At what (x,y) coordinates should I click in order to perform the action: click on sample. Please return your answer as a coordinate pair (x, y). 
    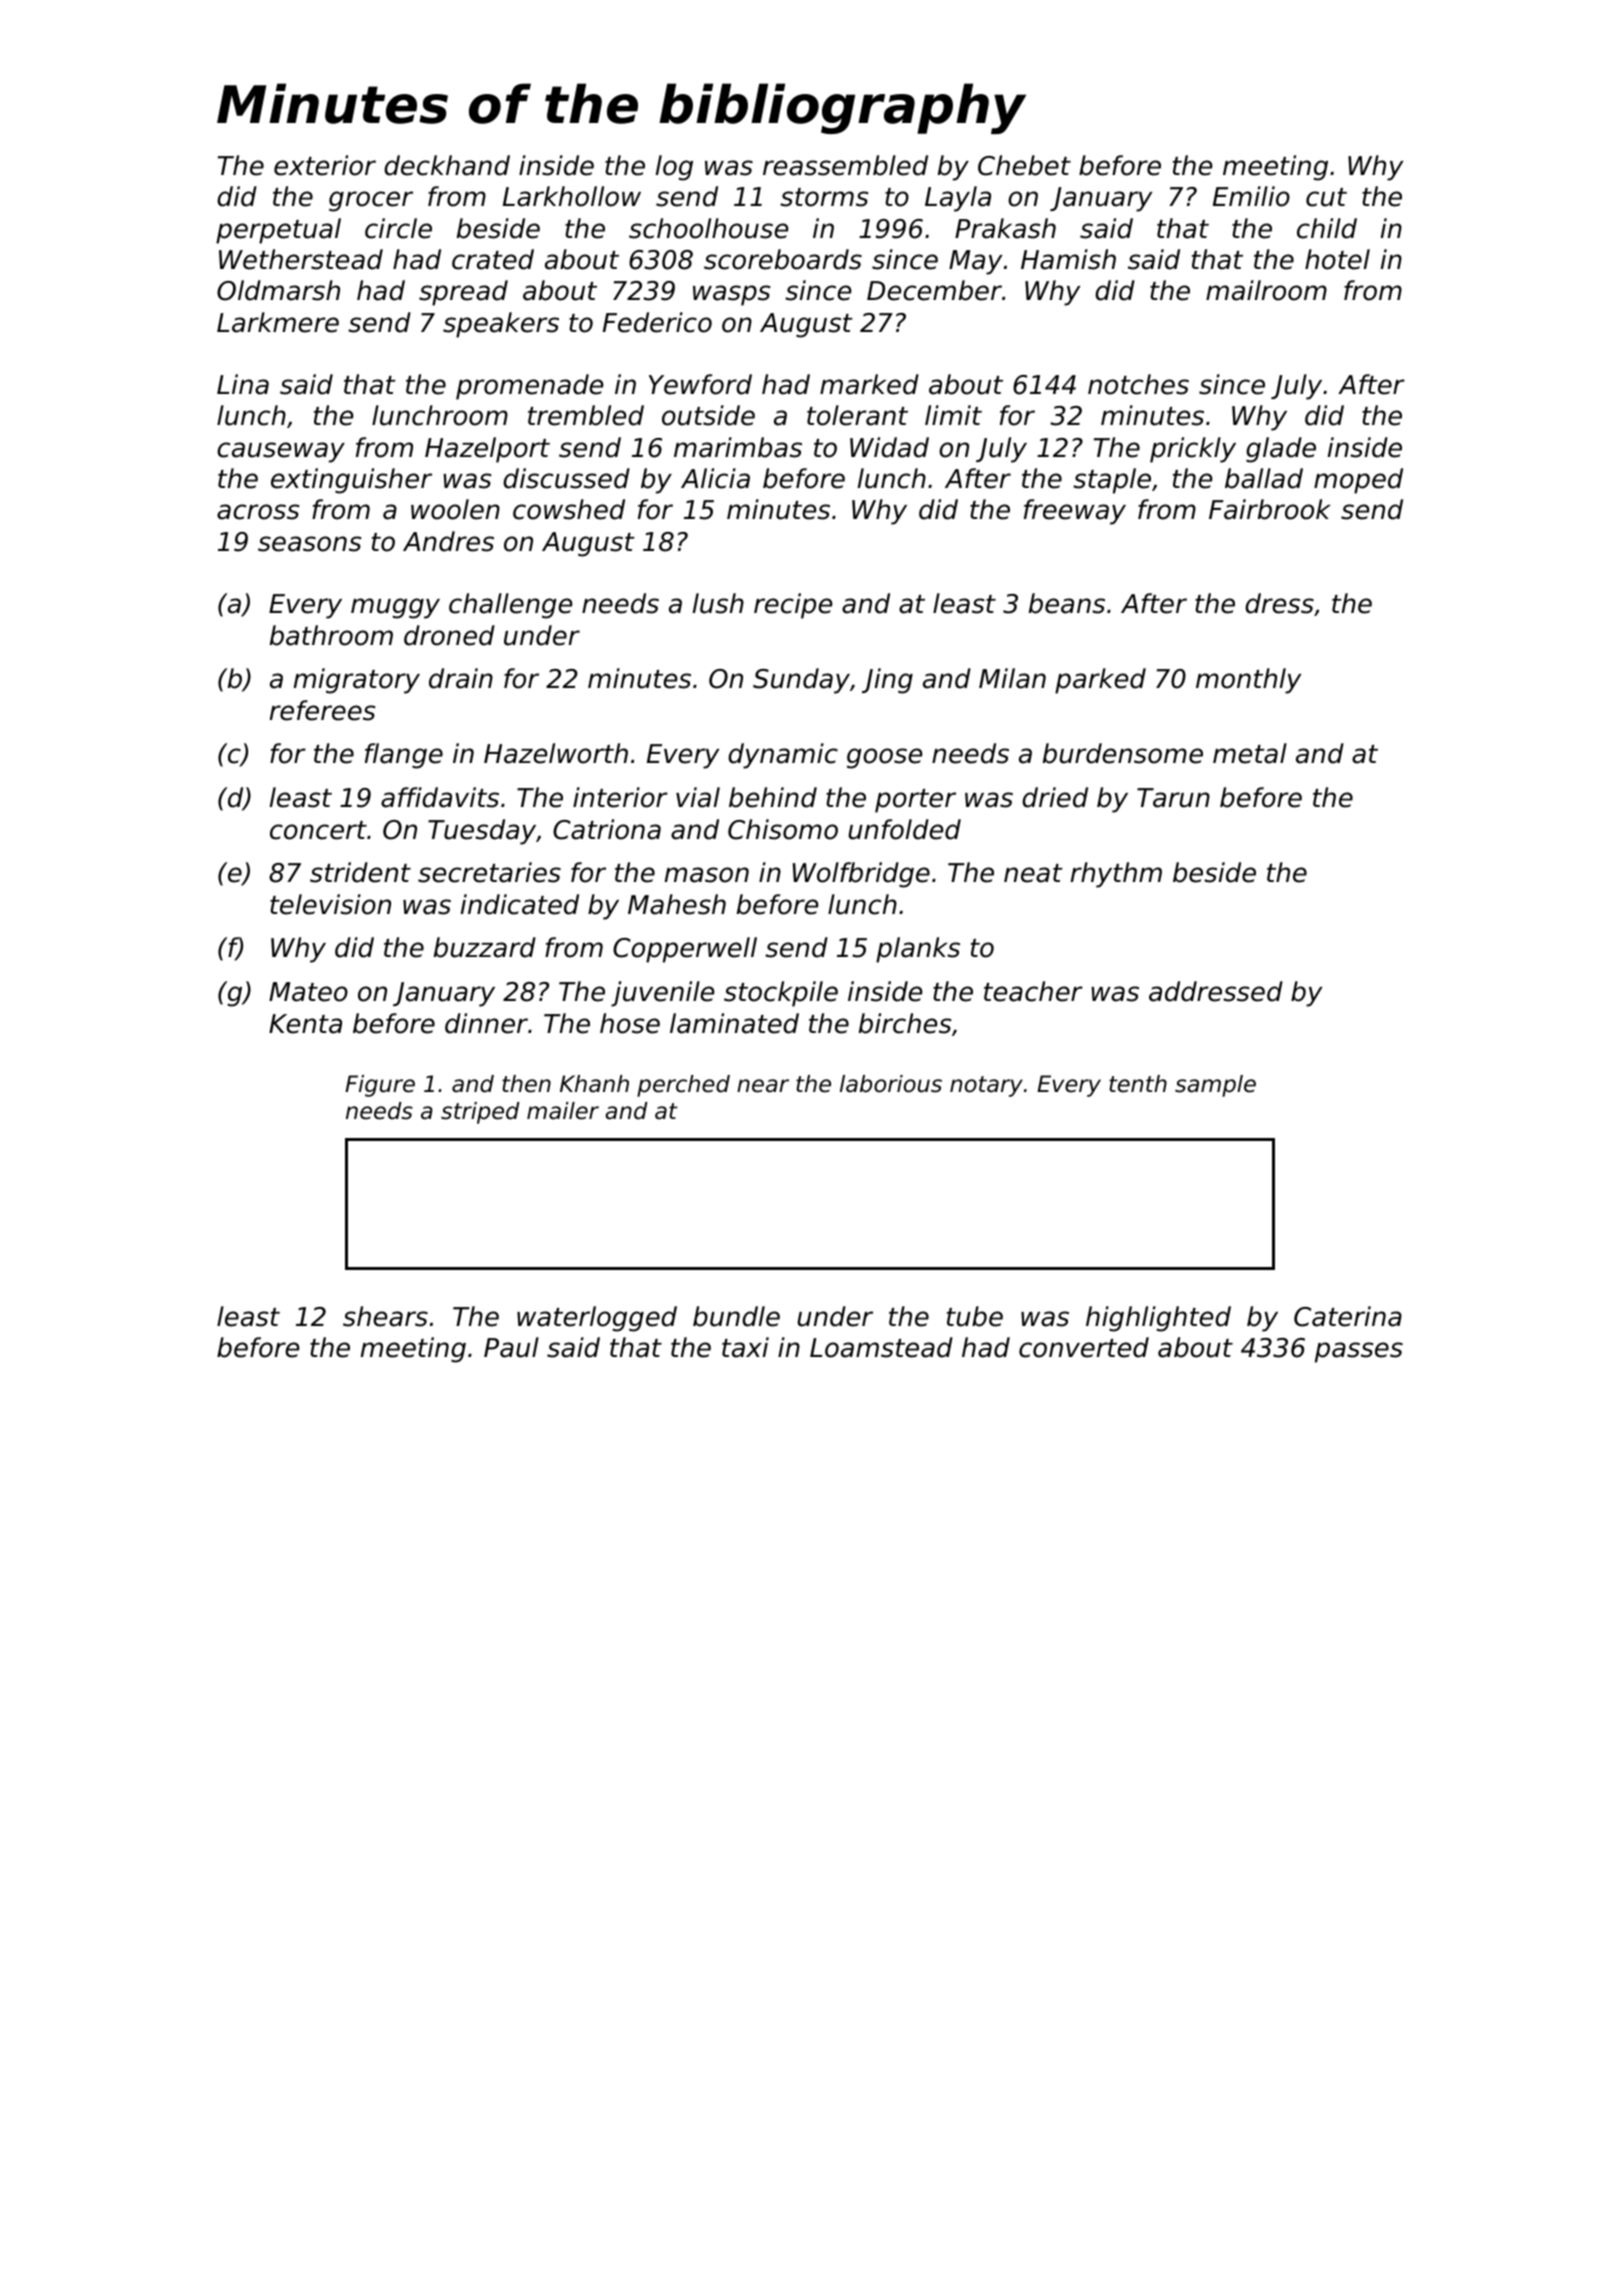
    Looking at the image, I should click on (1215, 1086).
